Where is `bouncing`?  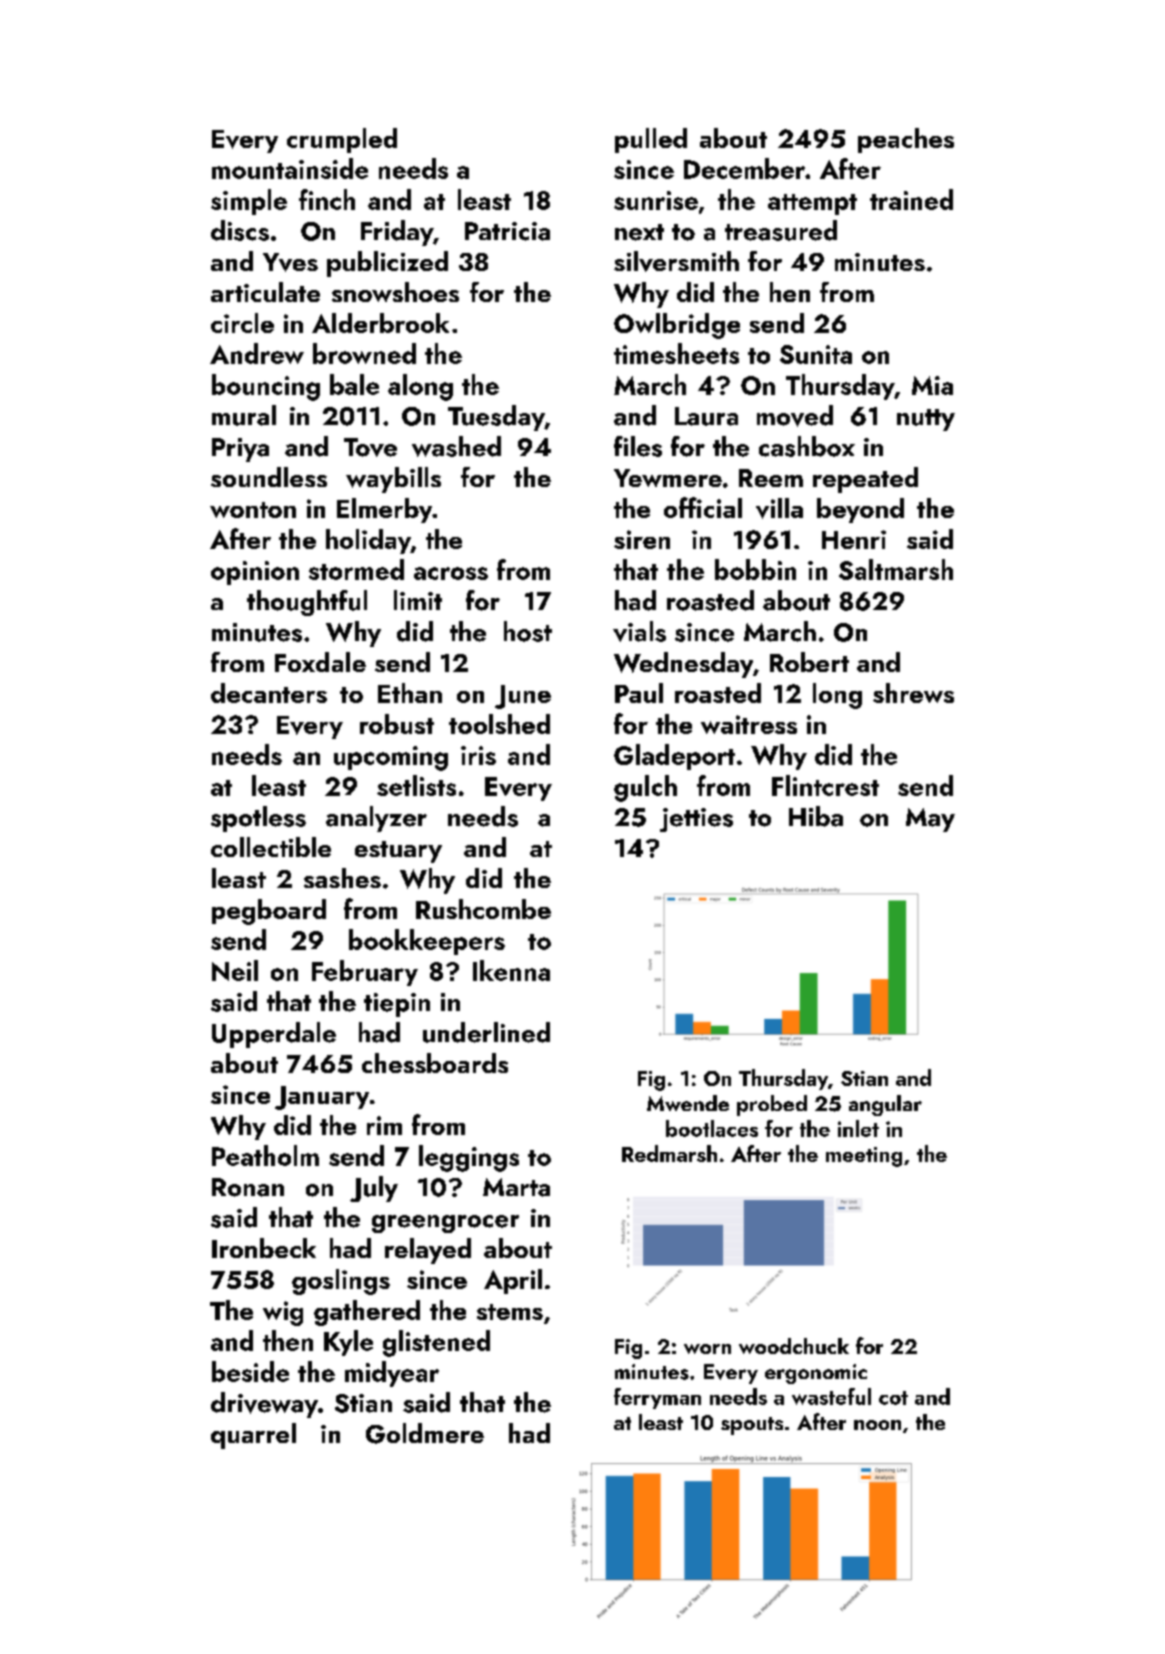 bouncing is located at coordinates (266, 387).
